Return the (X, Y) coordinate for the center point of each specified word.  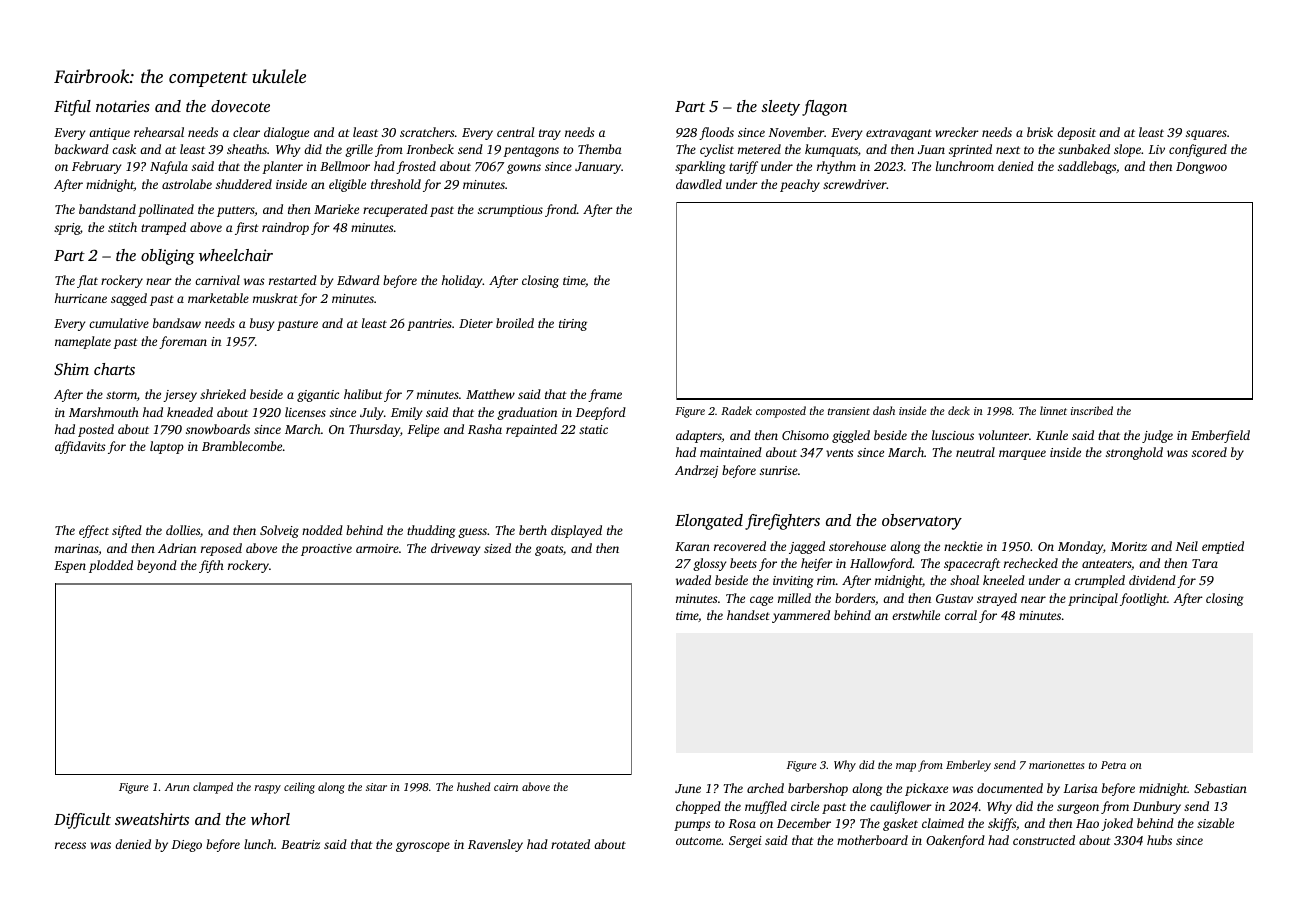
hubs (1159, 840)
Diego (186, 846)
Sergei (745, 842)
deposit (1076, 133)
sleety (780, 108)
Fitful (72, 108)
